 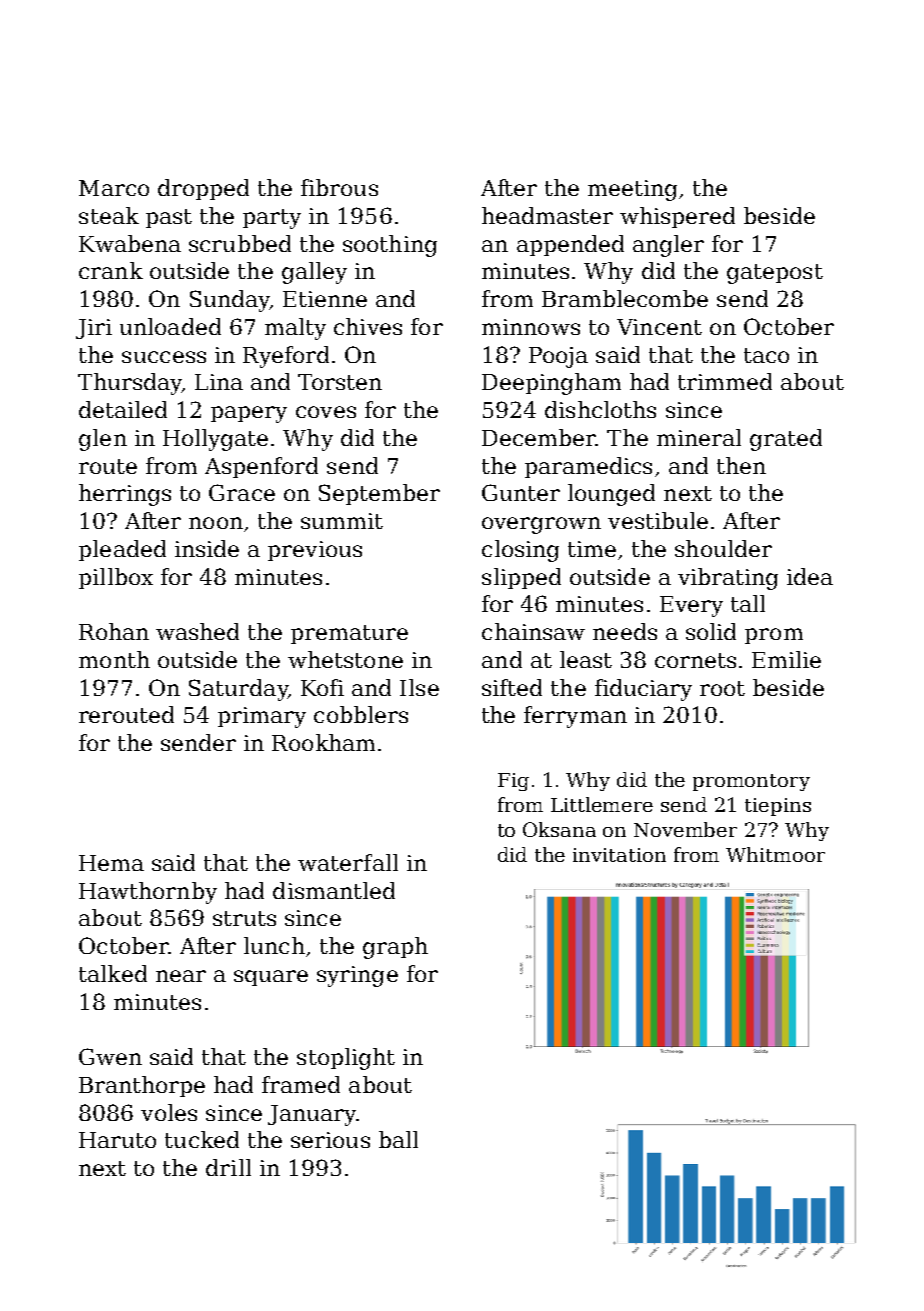 I want to click on Haruto, so click(x=117, y=1140).
